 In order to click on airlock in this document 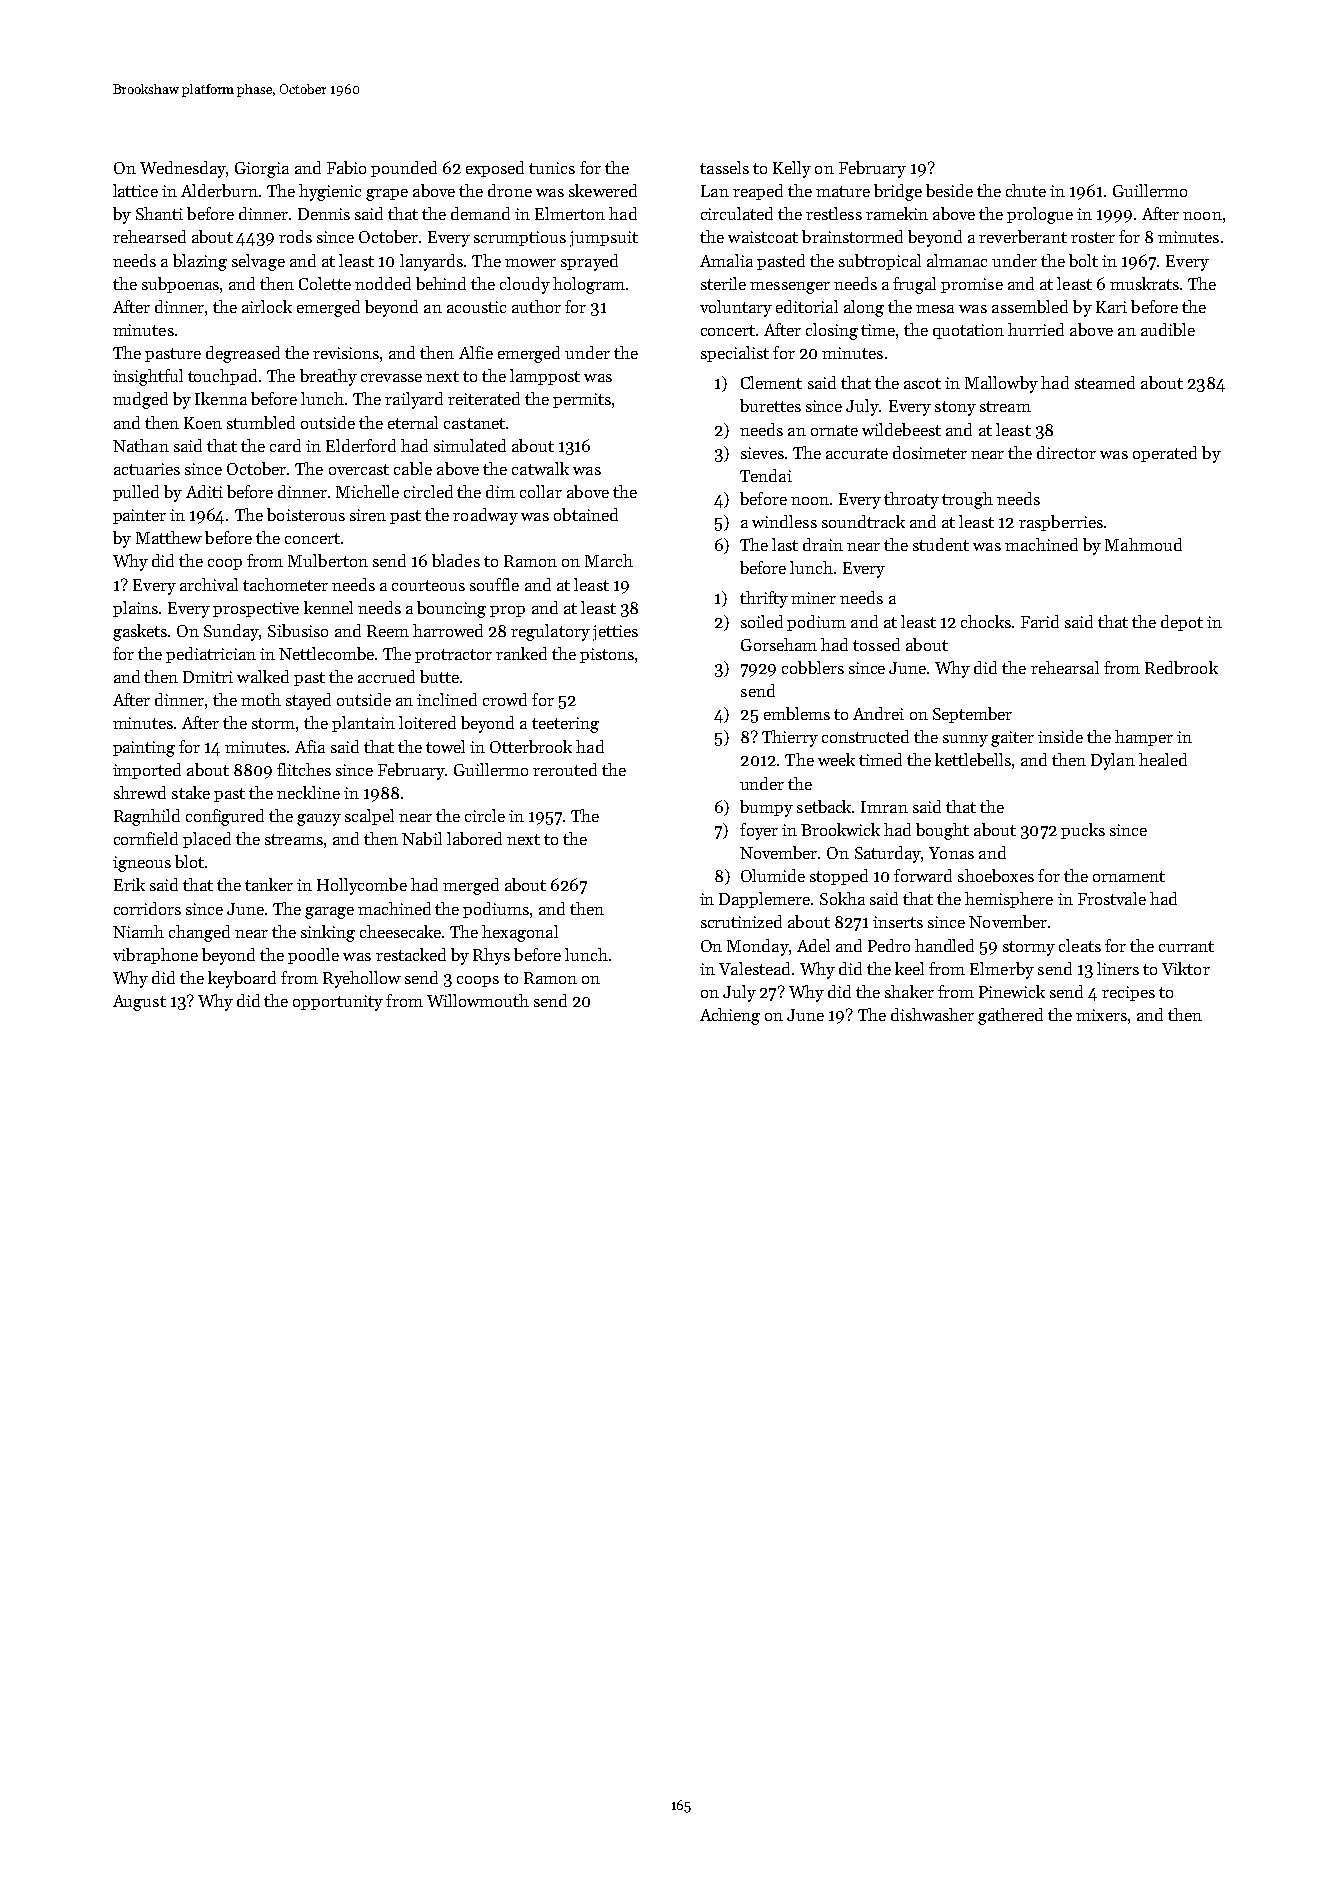, I will do `click(267, 306)`.
